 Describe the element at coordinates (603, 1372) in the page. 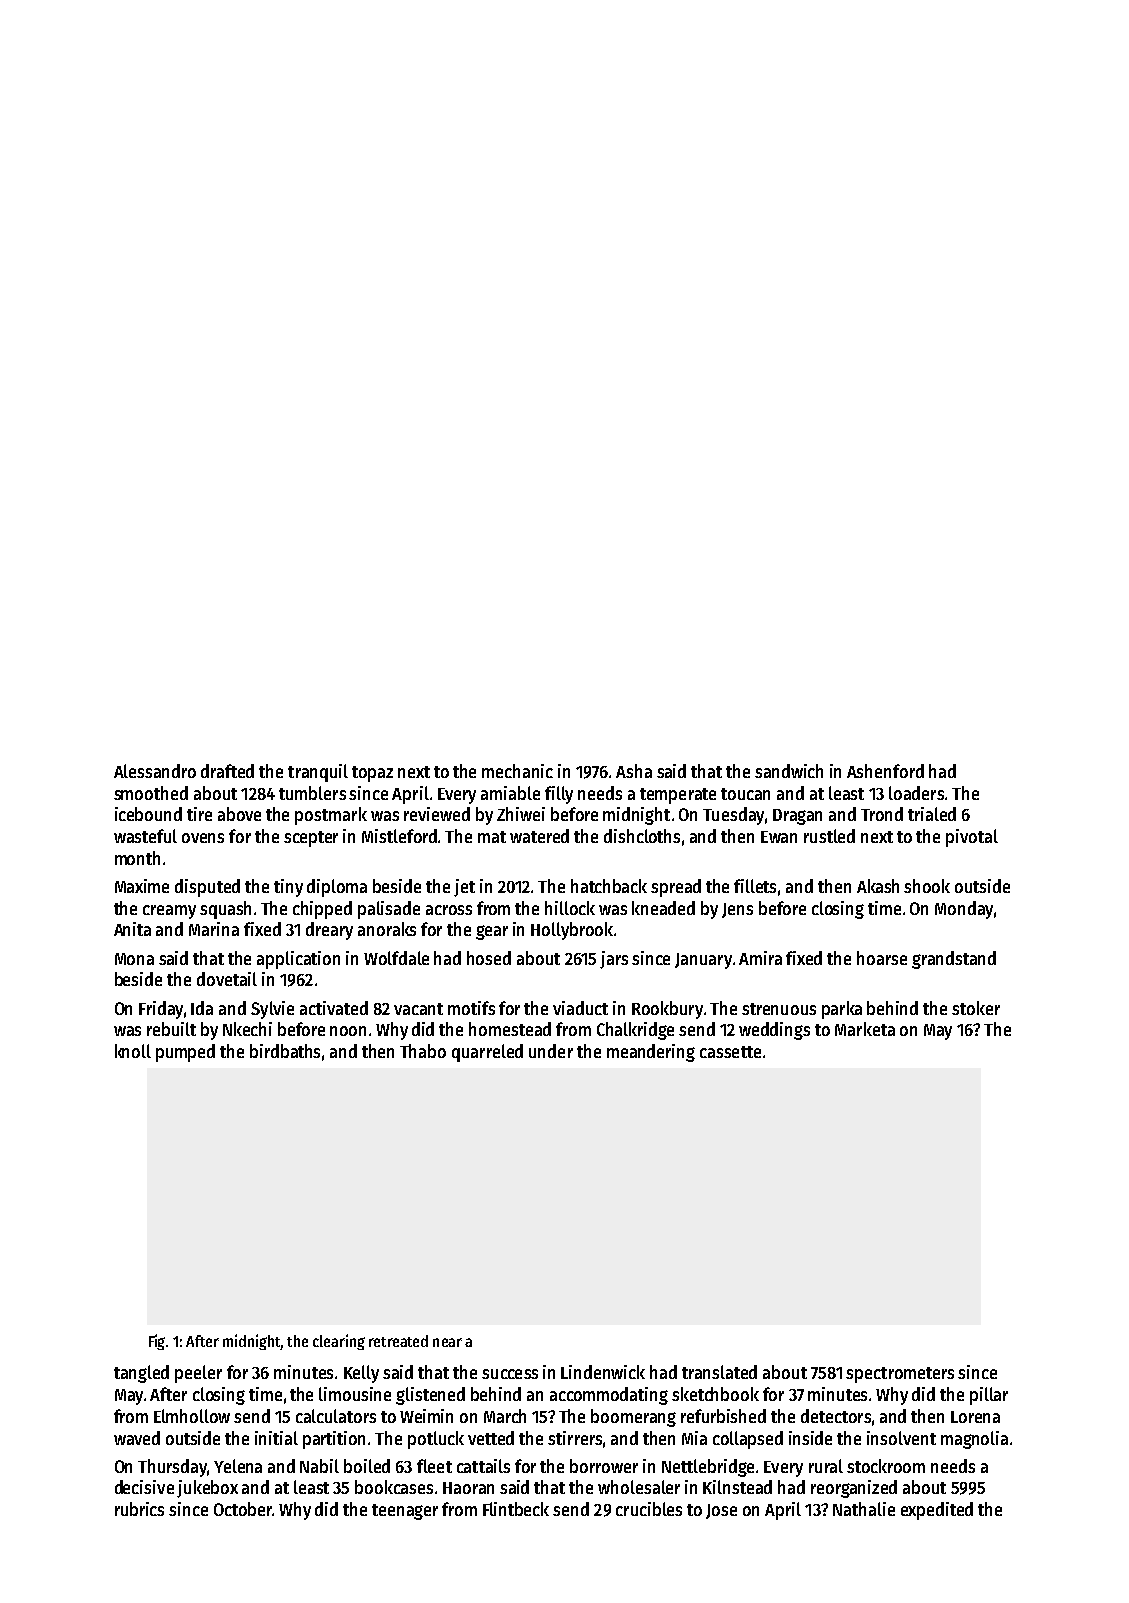

I see `Lindenwick` at that location.
